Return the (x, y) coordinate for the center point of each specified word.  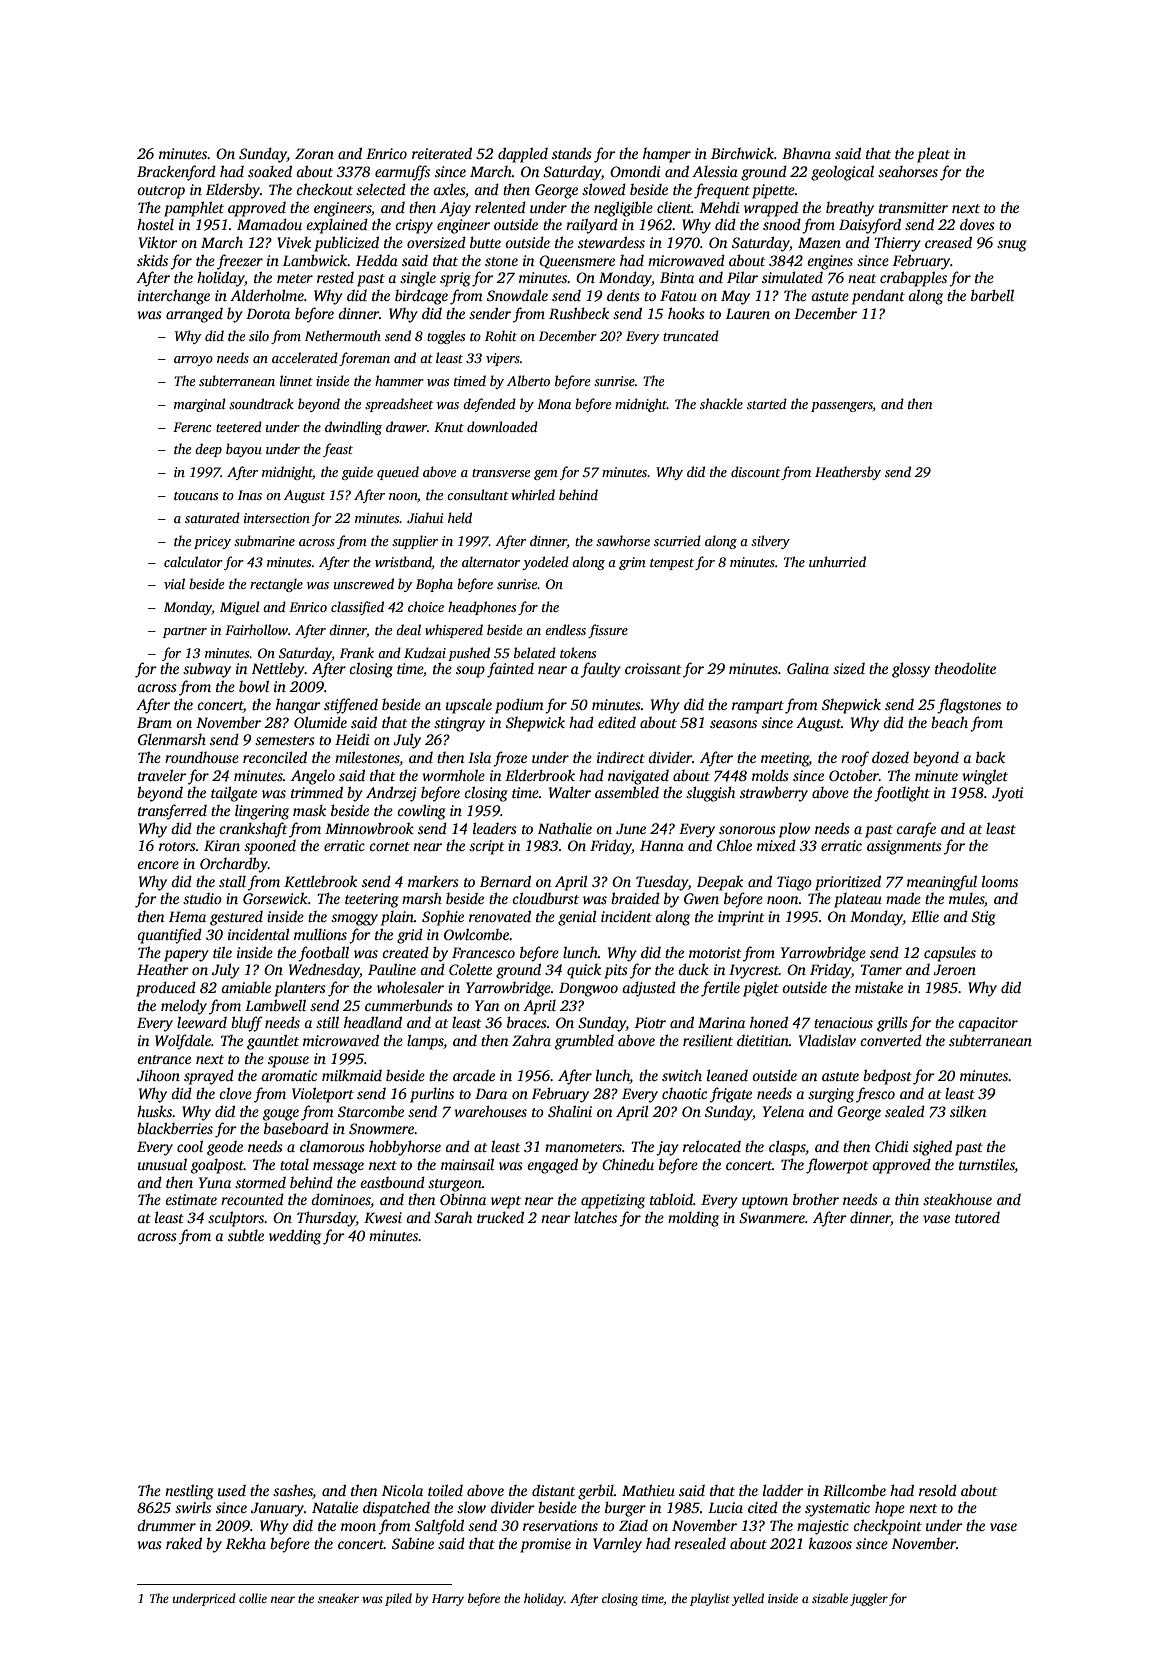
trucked (500, 1217)
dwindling (353, 428)
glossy (911, 670)
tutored (977, 1217)
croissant (653, 668)
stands (572, 153)
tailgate (234, 794)
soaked (270, 171)
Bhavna (806, 153)
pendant (878, 297)
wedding (295, 1237)
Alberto (528, 380)
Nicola (402, 1490)
